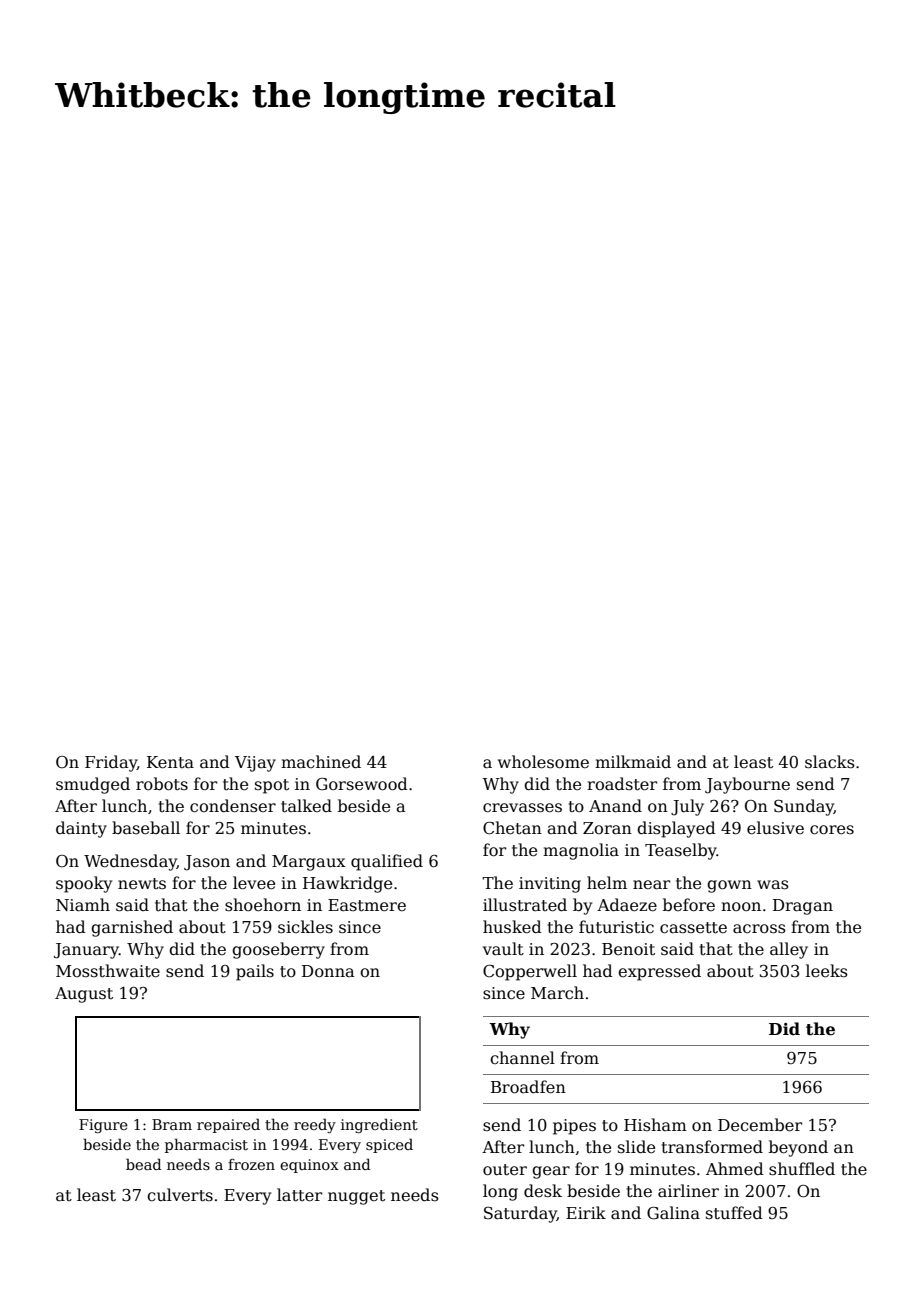 Image resolution: width=924 pixels, height=1308 pixels. Describe the element at coordinates (299, 1195) in the document. I see `latter` at that location.
